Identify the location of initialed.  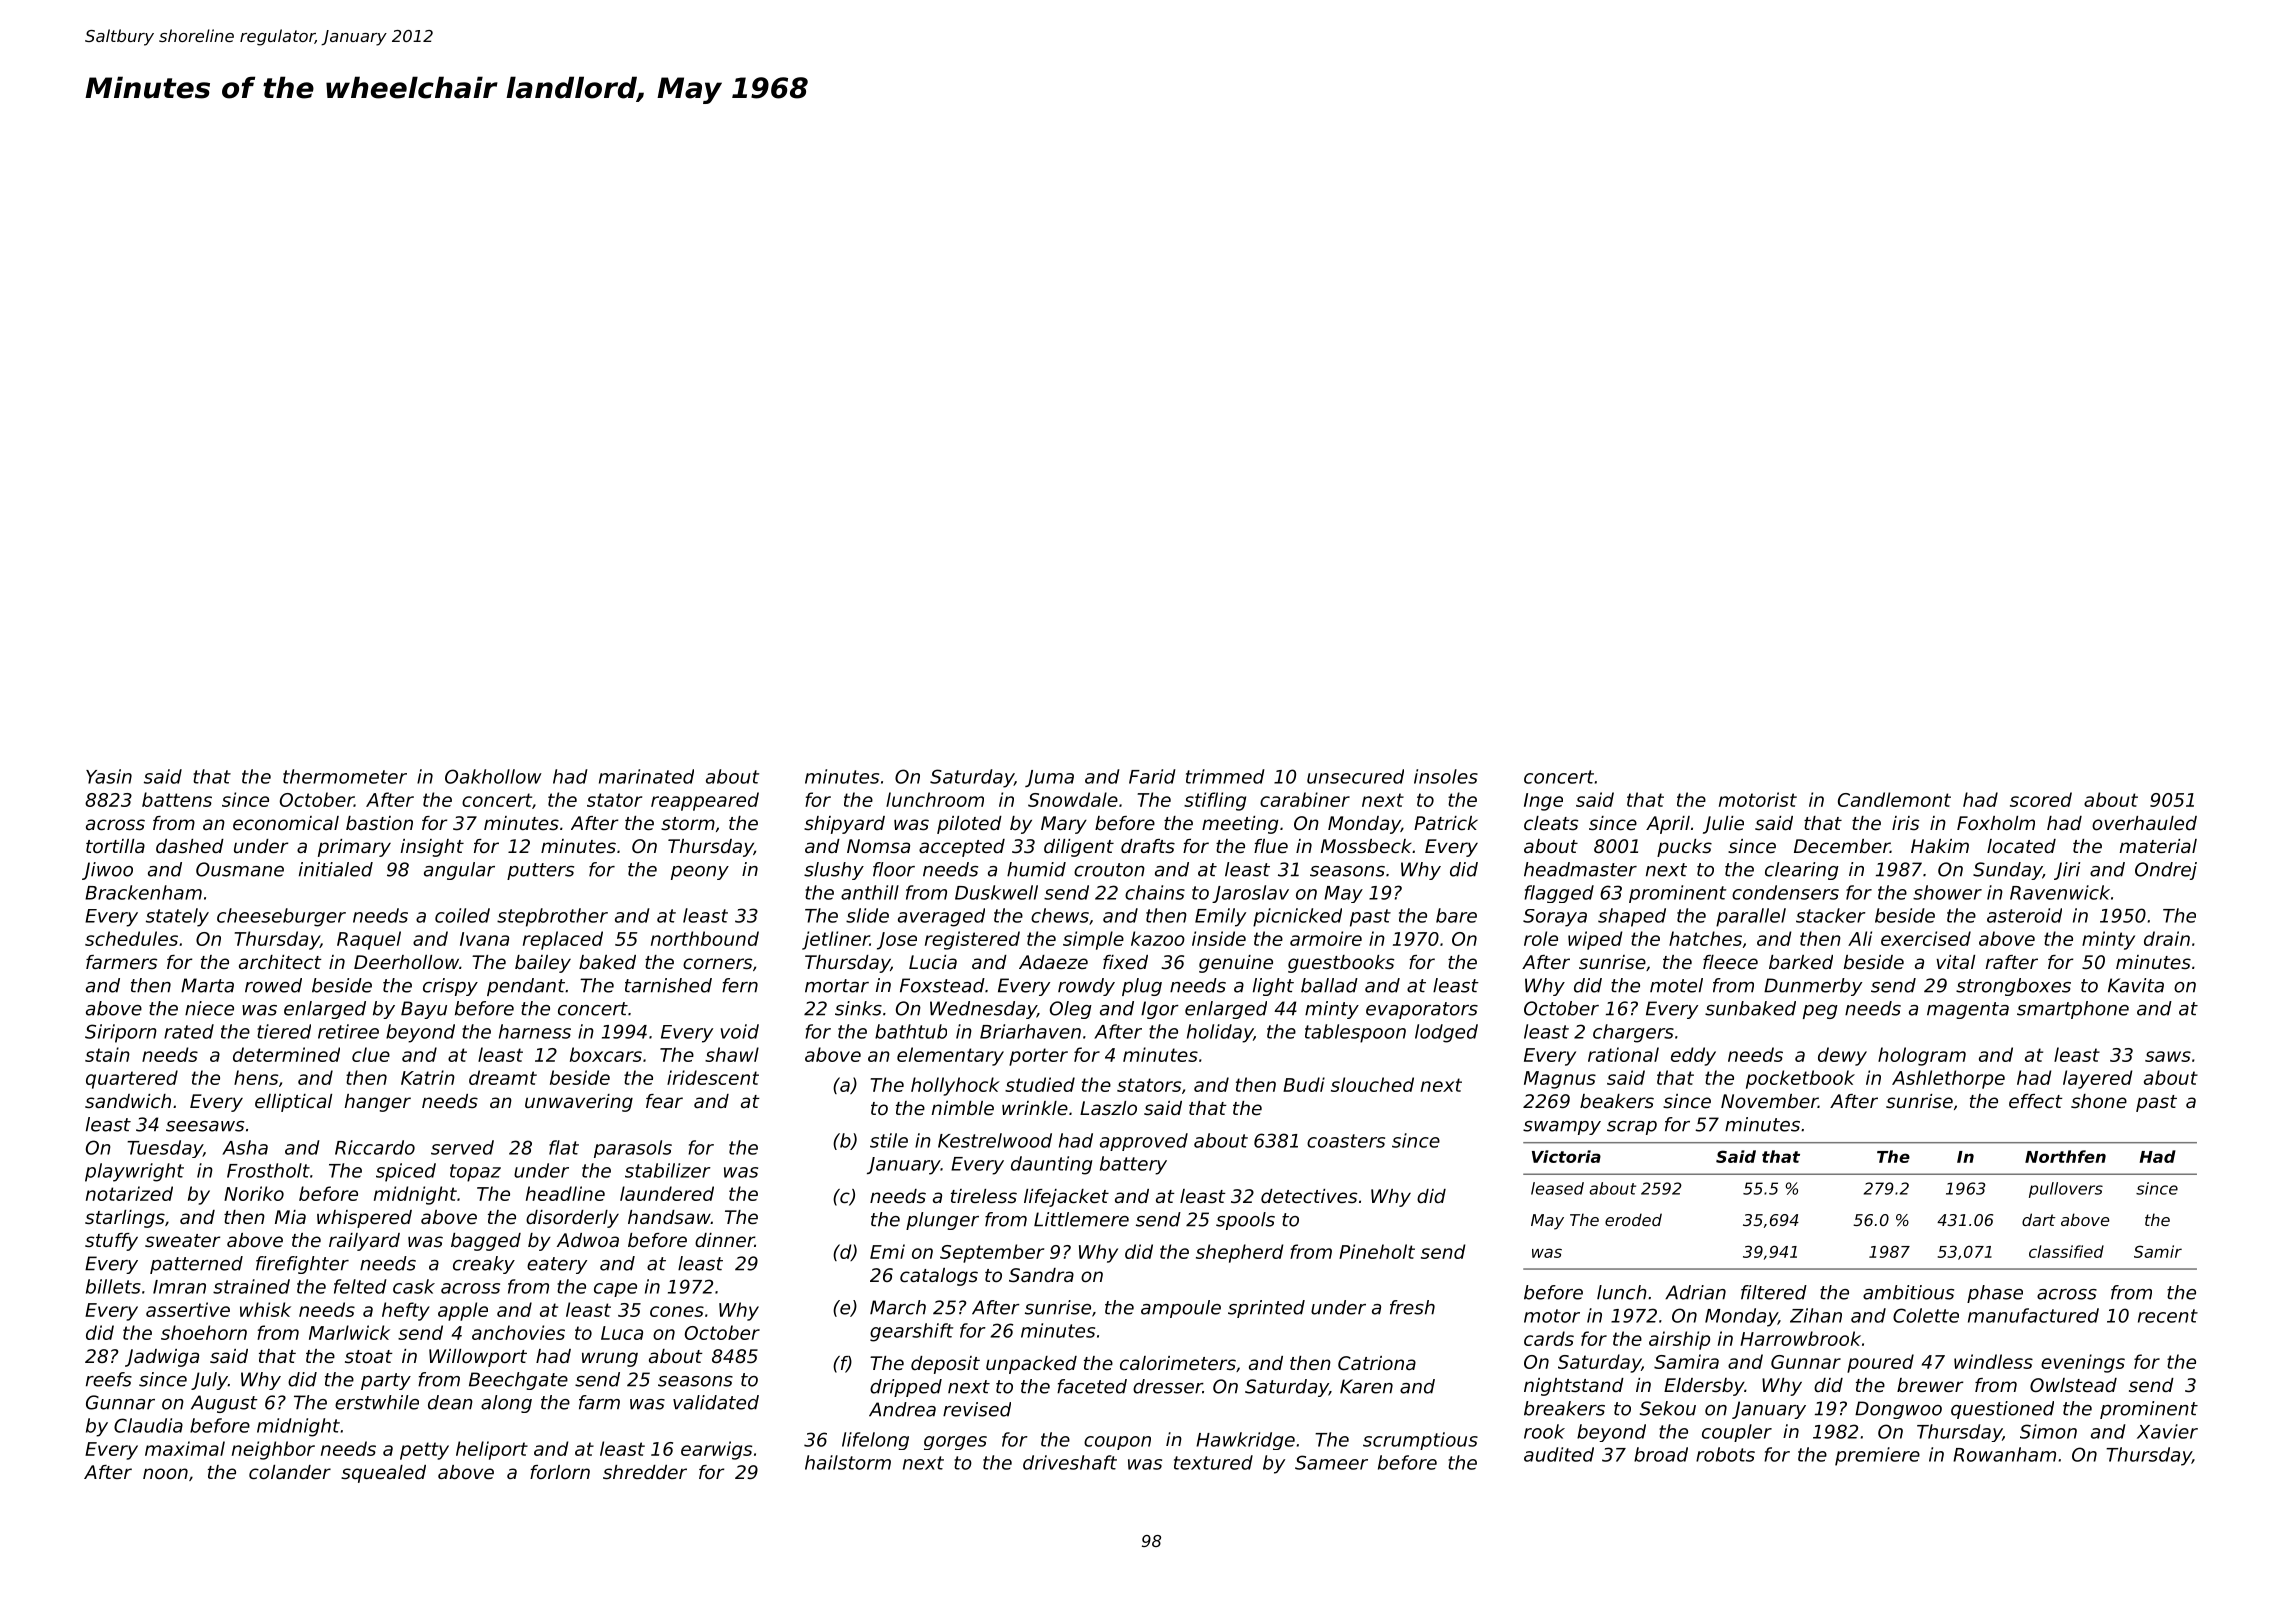
(336, 869).
